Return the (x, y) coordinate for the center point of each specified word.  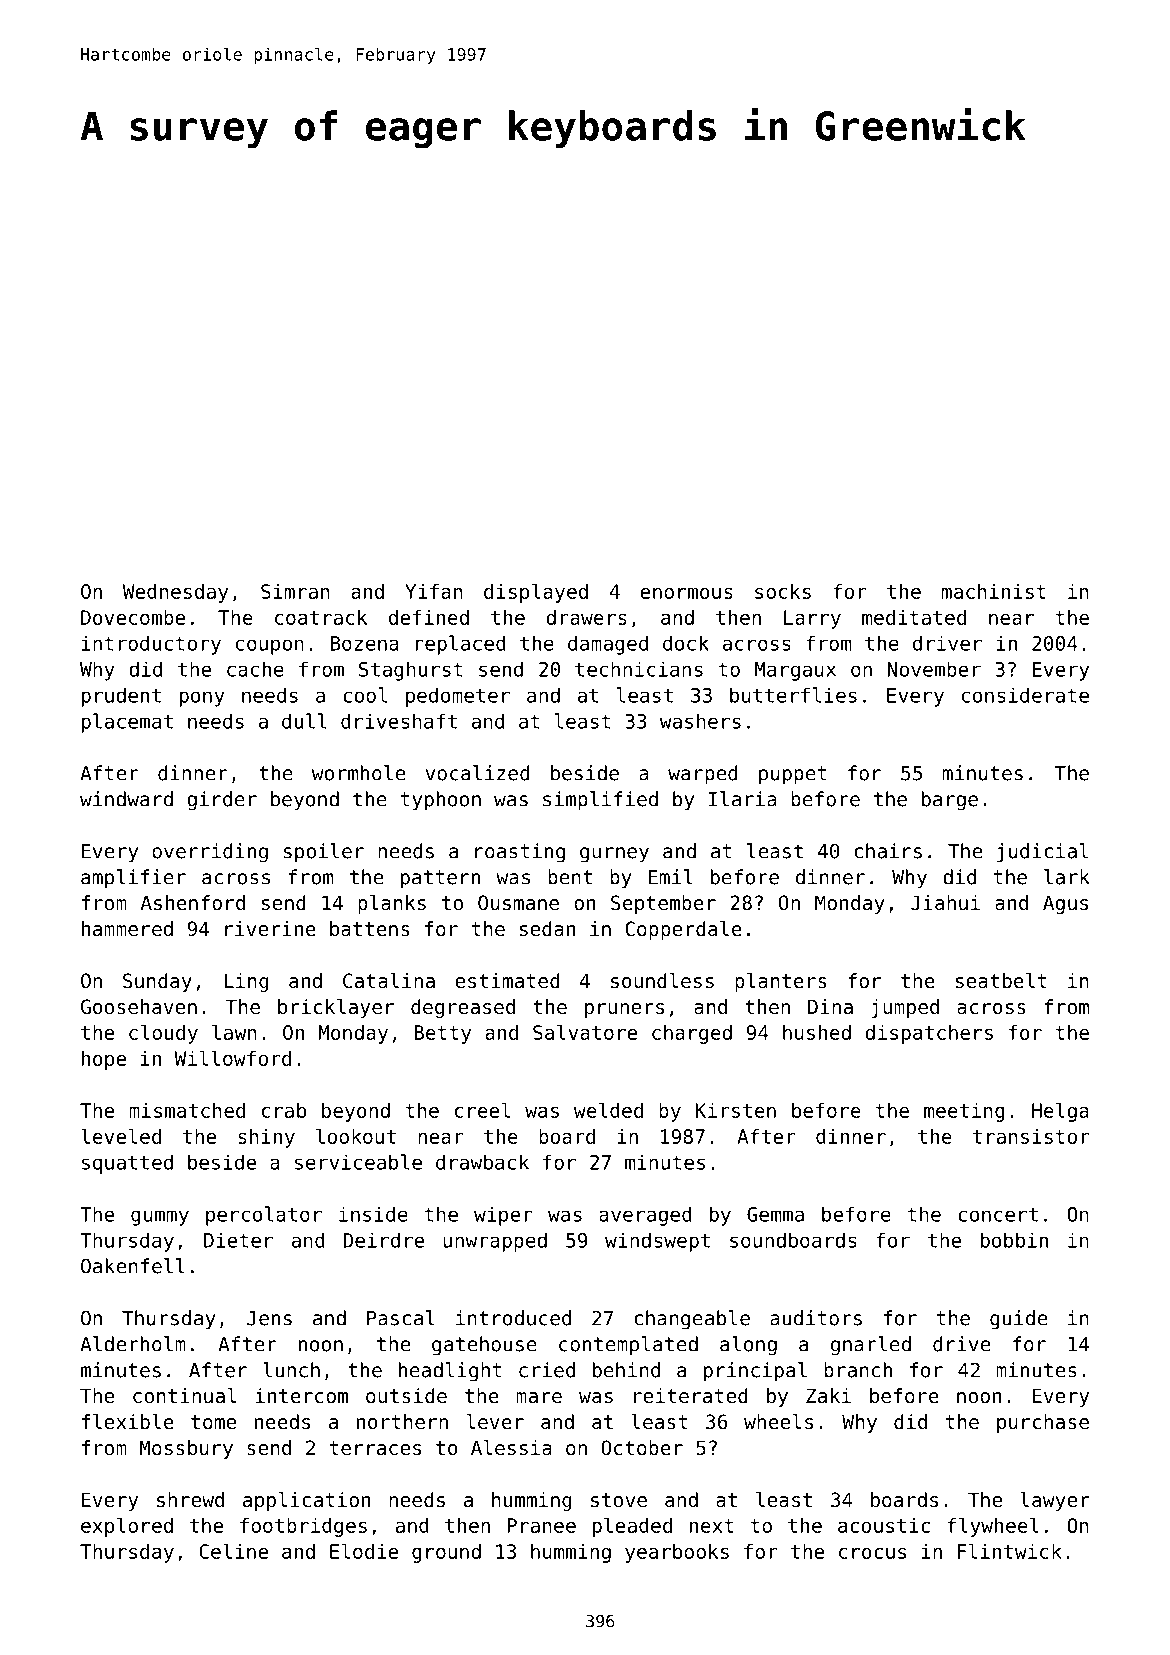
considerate (1025, 695)
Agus (1065, 904)
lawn (234, 1032)
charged (692, 1034)
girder (222, 801)
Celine (233, 1551)
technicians (639, 669)
